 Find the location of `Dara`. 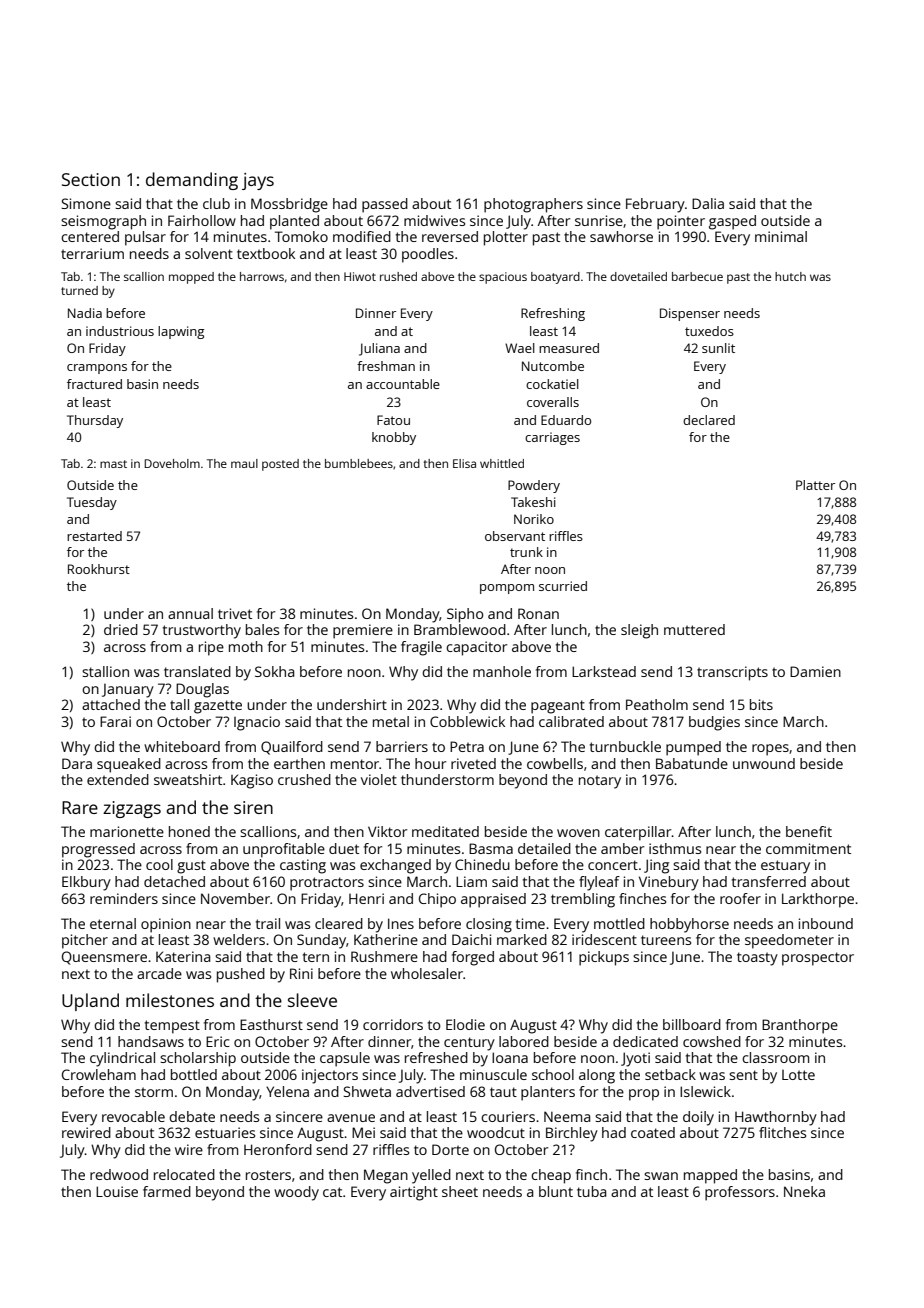

Dara is located at coordinates (77, 763).
